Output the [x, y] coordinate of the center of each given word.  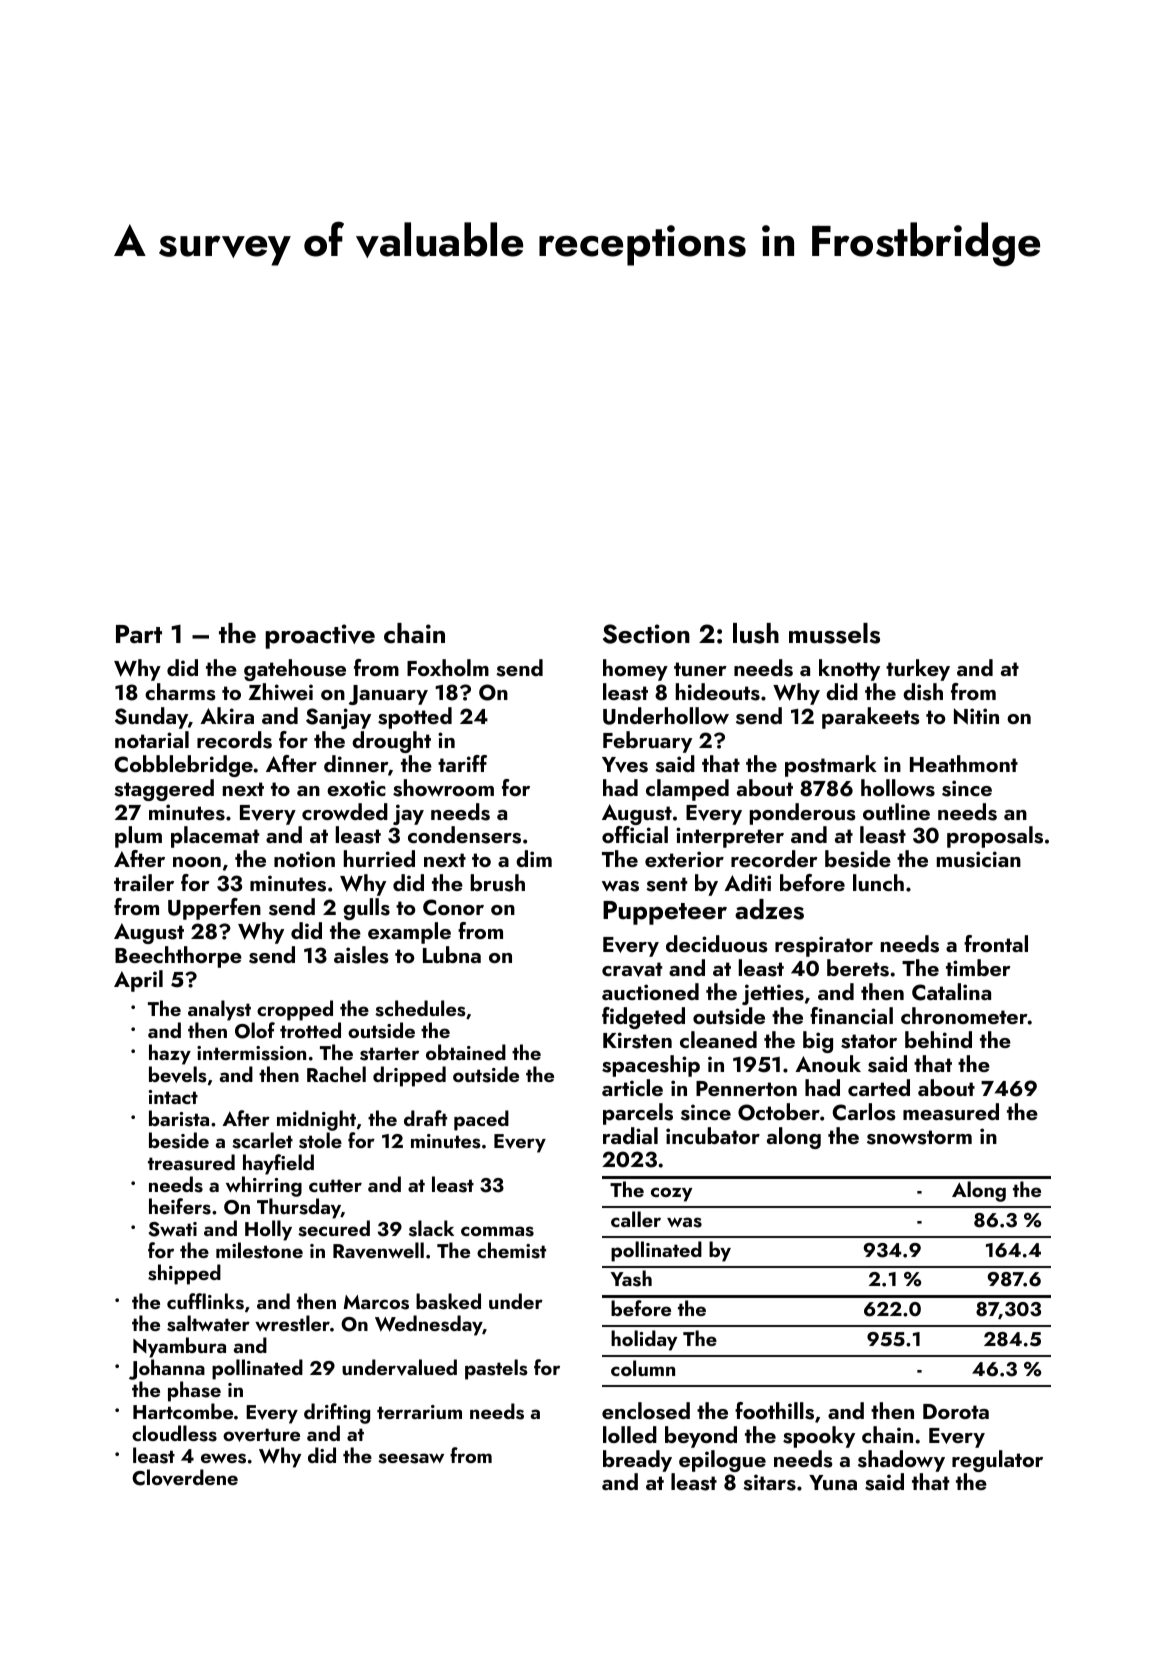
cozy [671, 1194]
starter [389, 1054]
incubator [713, 1135]
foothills [774, 1411]
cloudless [174, 1433]
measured [951, 1112]
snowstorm [919, 1137]
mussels [834, 633]
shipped [184, 1274]
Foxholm [448, 667]
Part [139, 634]
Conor [453, 907]
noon [197, 862]
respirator [824, 946]
